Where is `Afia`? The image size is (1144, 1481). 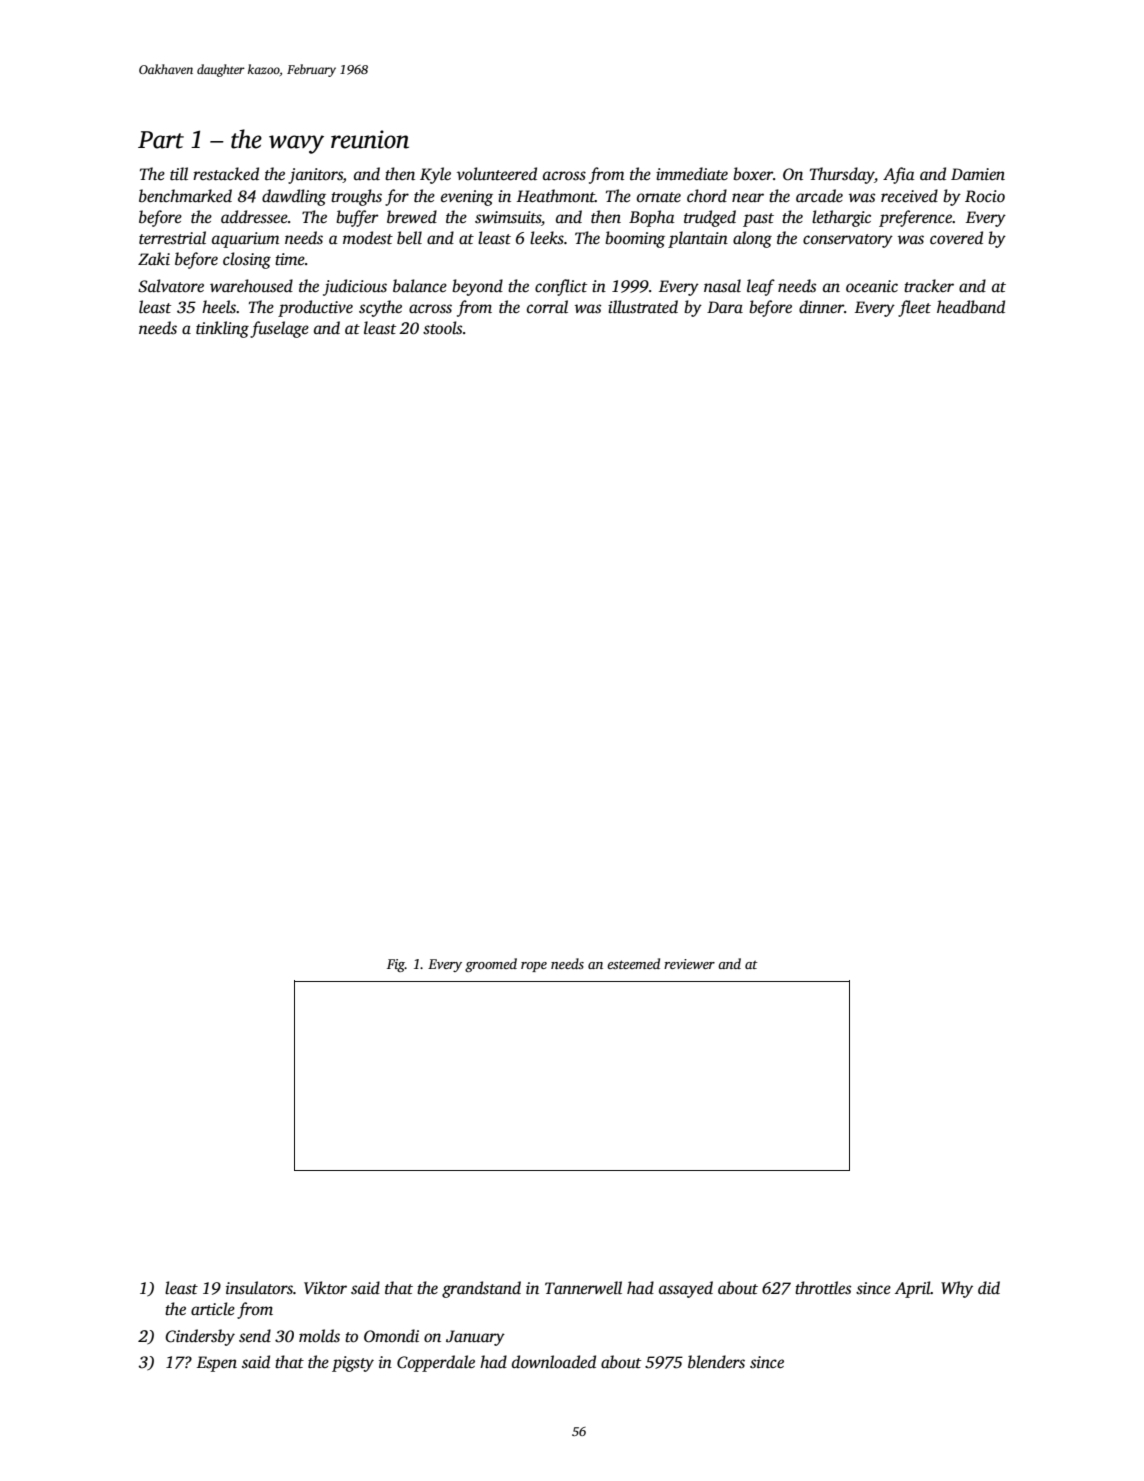 Afia is located at coordinates (899, 175).
